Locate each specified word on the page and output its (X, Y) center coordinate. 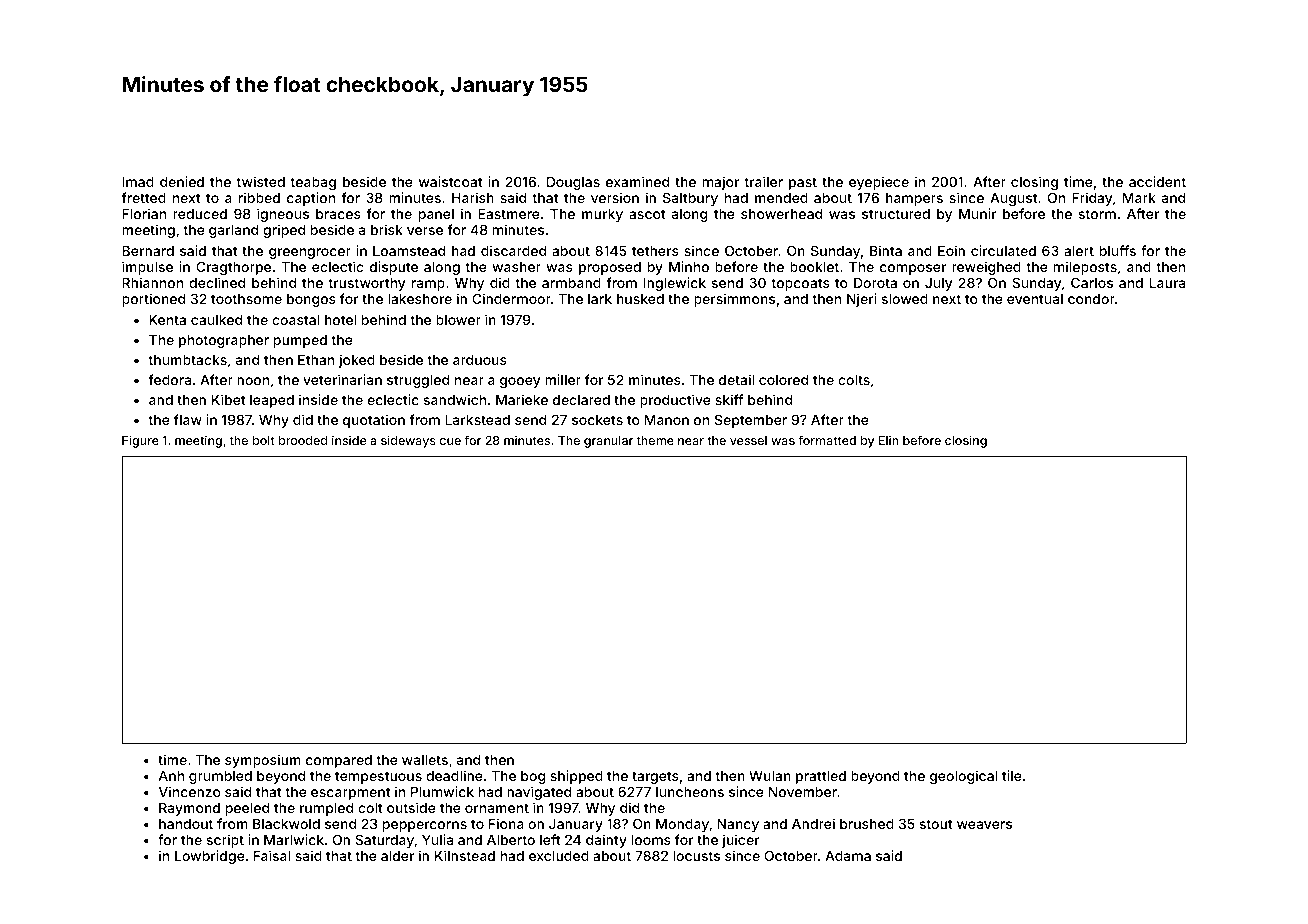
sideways (408, 441)
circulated (1003, 250)
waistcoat (451, 181)
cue (450, 441)
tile (1012, 775)
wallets (425, 760)
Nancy (738, 825)
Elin (889, 440)
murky (602, 215)
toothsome (246, 299)
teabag (313, 183)
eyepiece (879, 183)
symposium (263, 761)
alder (397, 856)
